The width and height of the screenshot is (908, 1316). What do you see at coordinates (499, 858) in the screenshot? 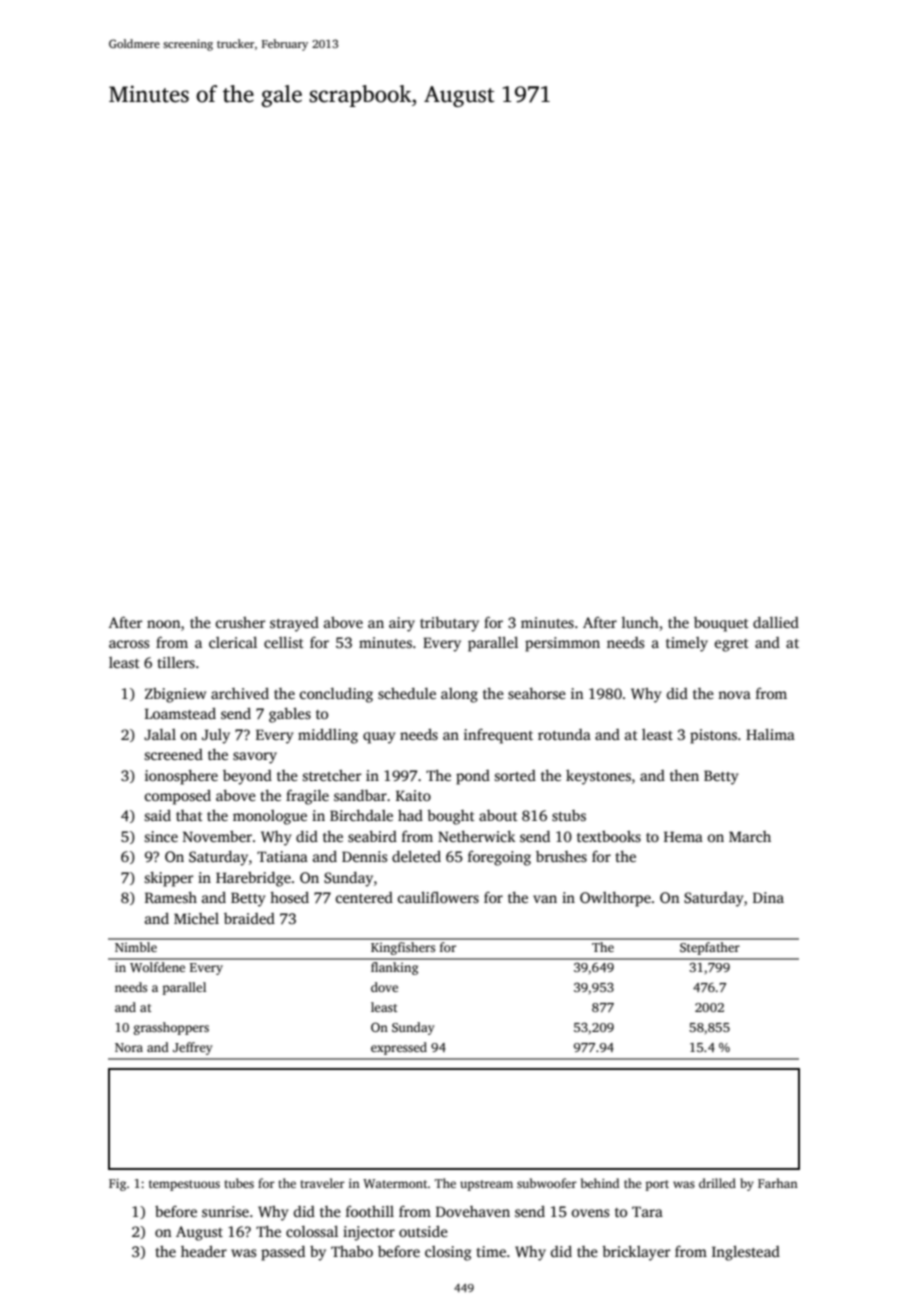
I see `foregoing` at bounding box center [499, 858].
